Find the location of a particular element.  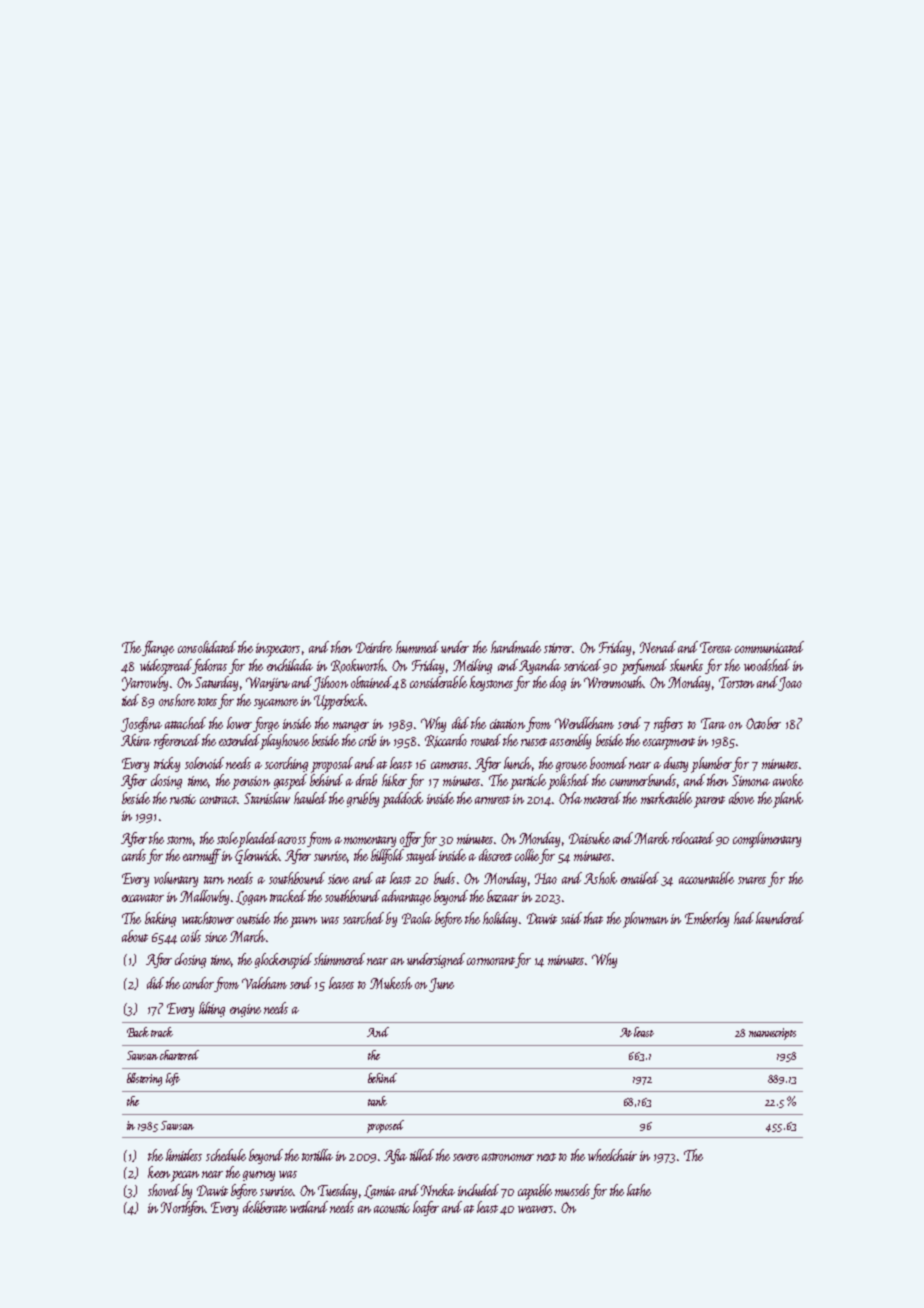

schedule is located at coordinates (226, 1155).
